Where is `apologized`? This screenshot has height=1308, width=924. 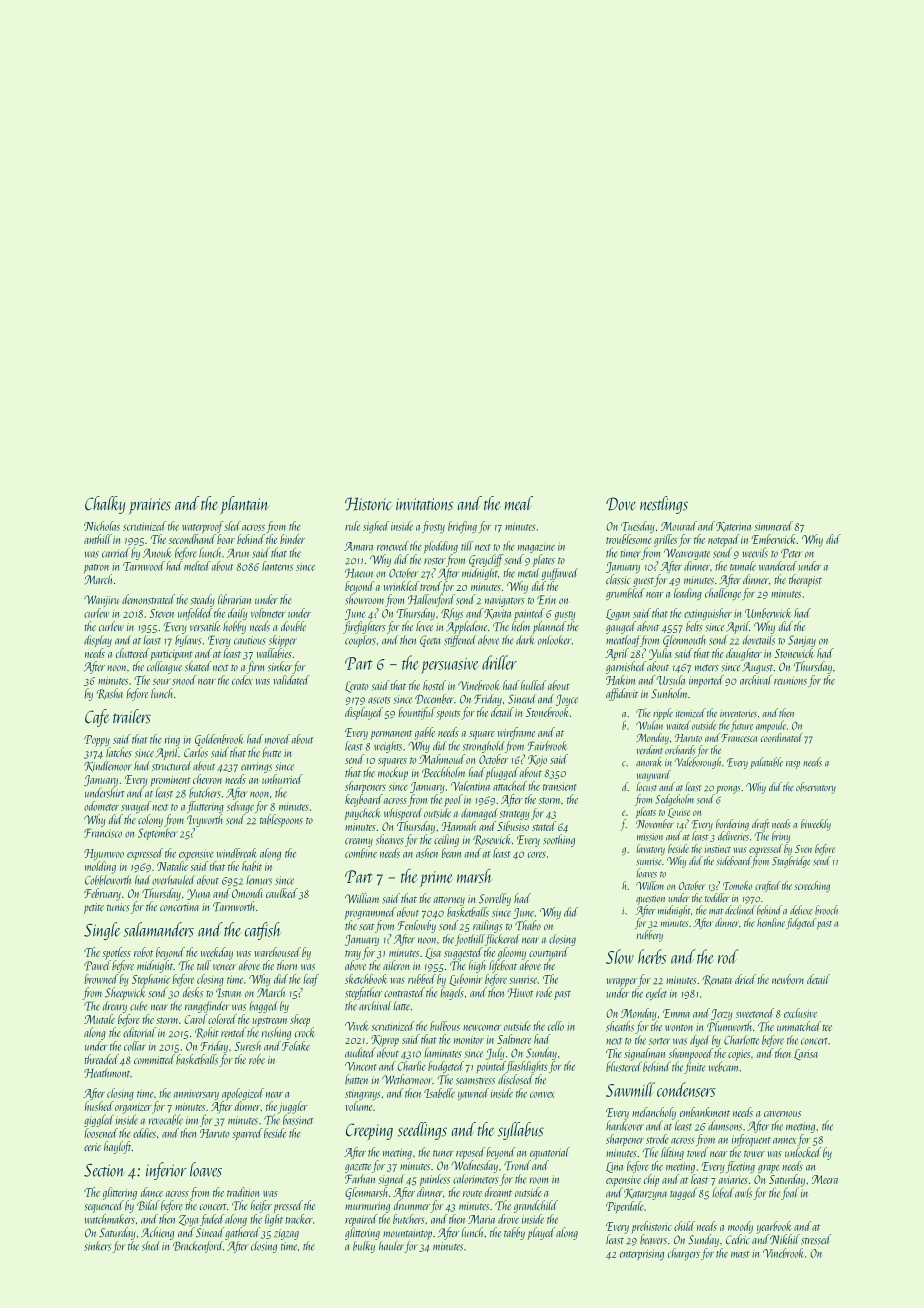
apologized is located at coordinates (243, 1094).
